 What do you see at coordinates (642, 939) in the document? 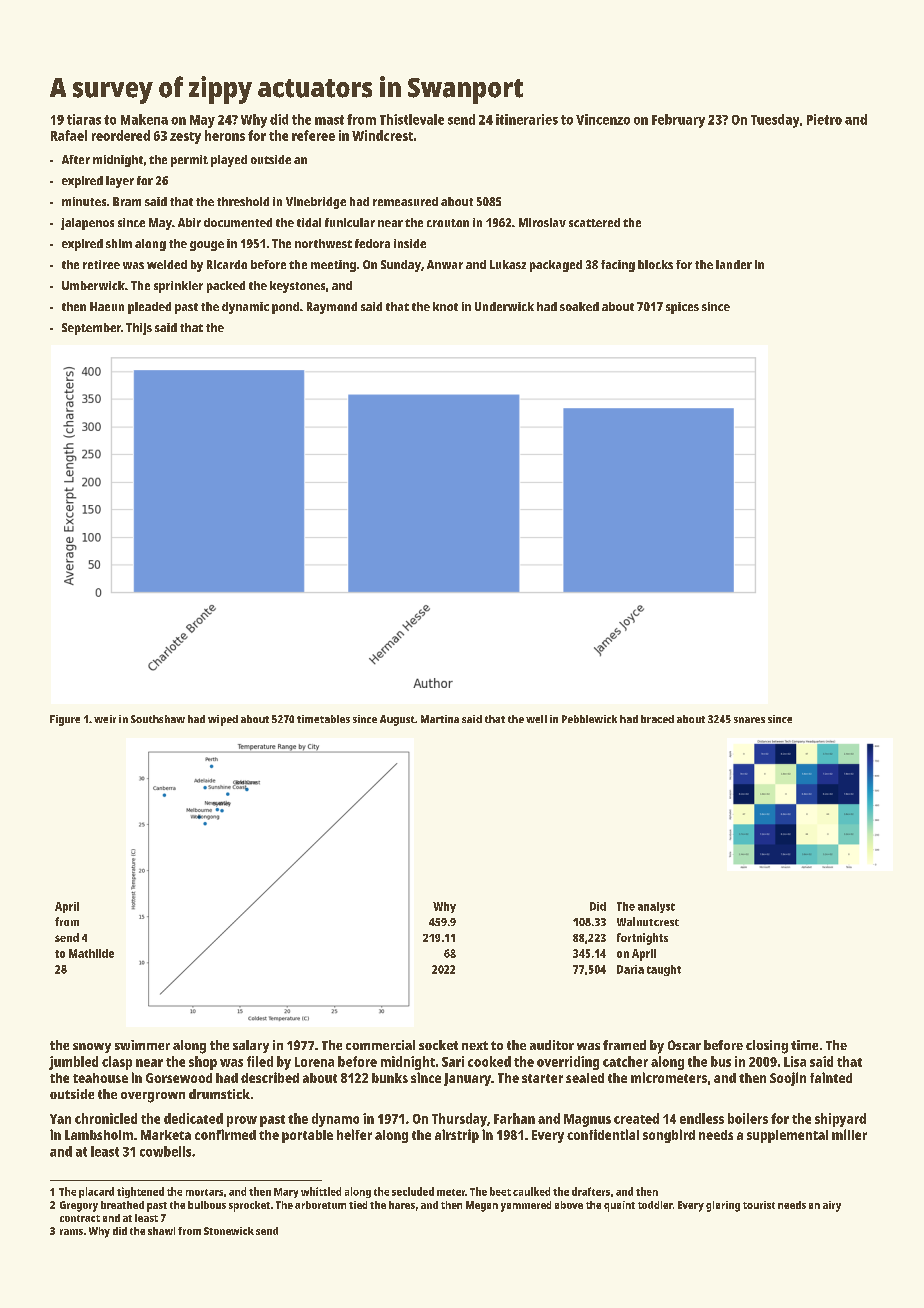
I see `fortnights` at bounding box center [642, 939].
